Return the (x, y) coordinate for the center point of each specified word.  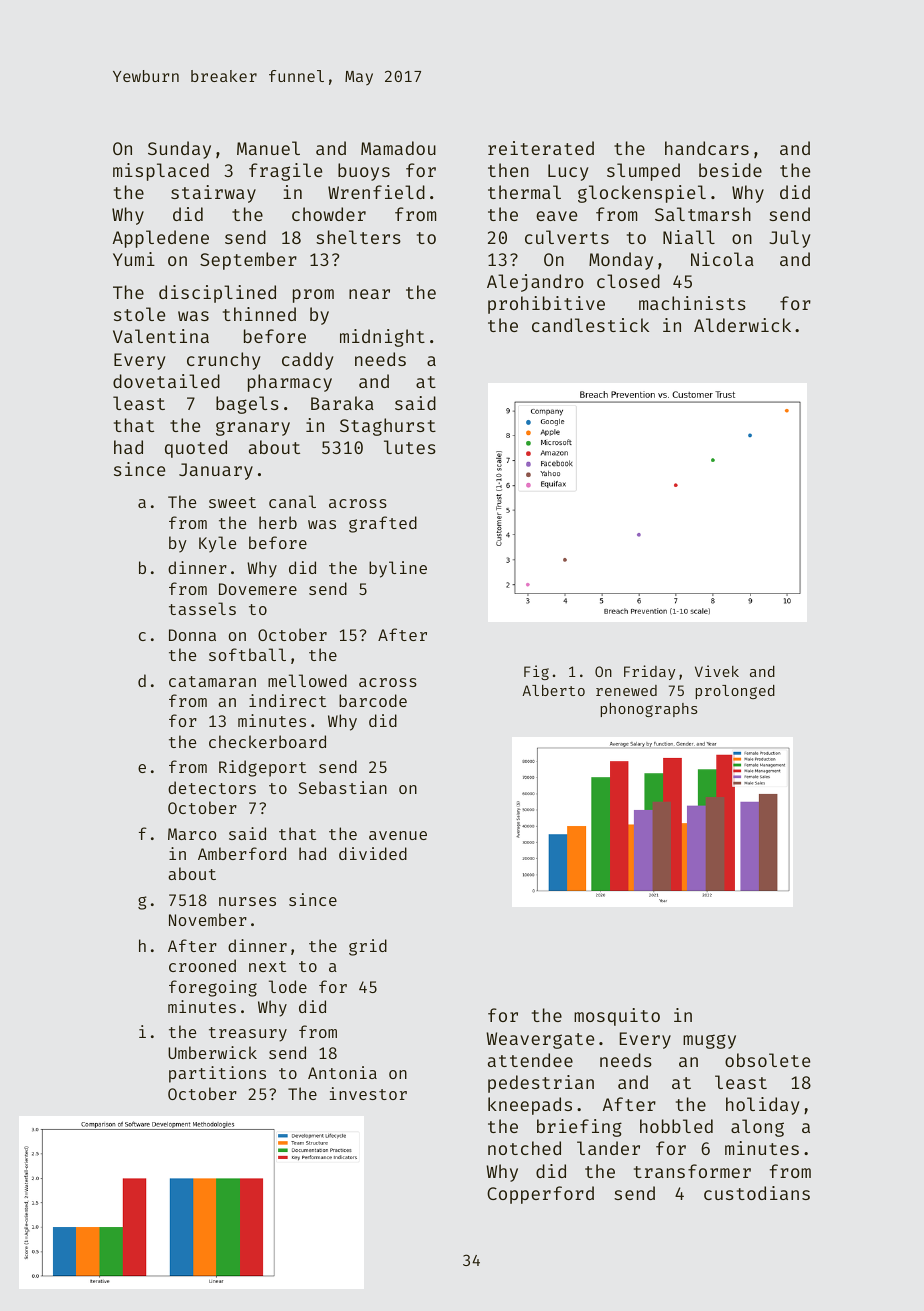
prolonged (735, 692)
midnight (382, 338)
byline (398, 569)
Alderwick (742, 325)
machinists (692, 303)
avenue (398, 835)
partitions (217, 1074)
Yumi (134, 259)
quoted (196, 449)
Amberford (242, 853)
